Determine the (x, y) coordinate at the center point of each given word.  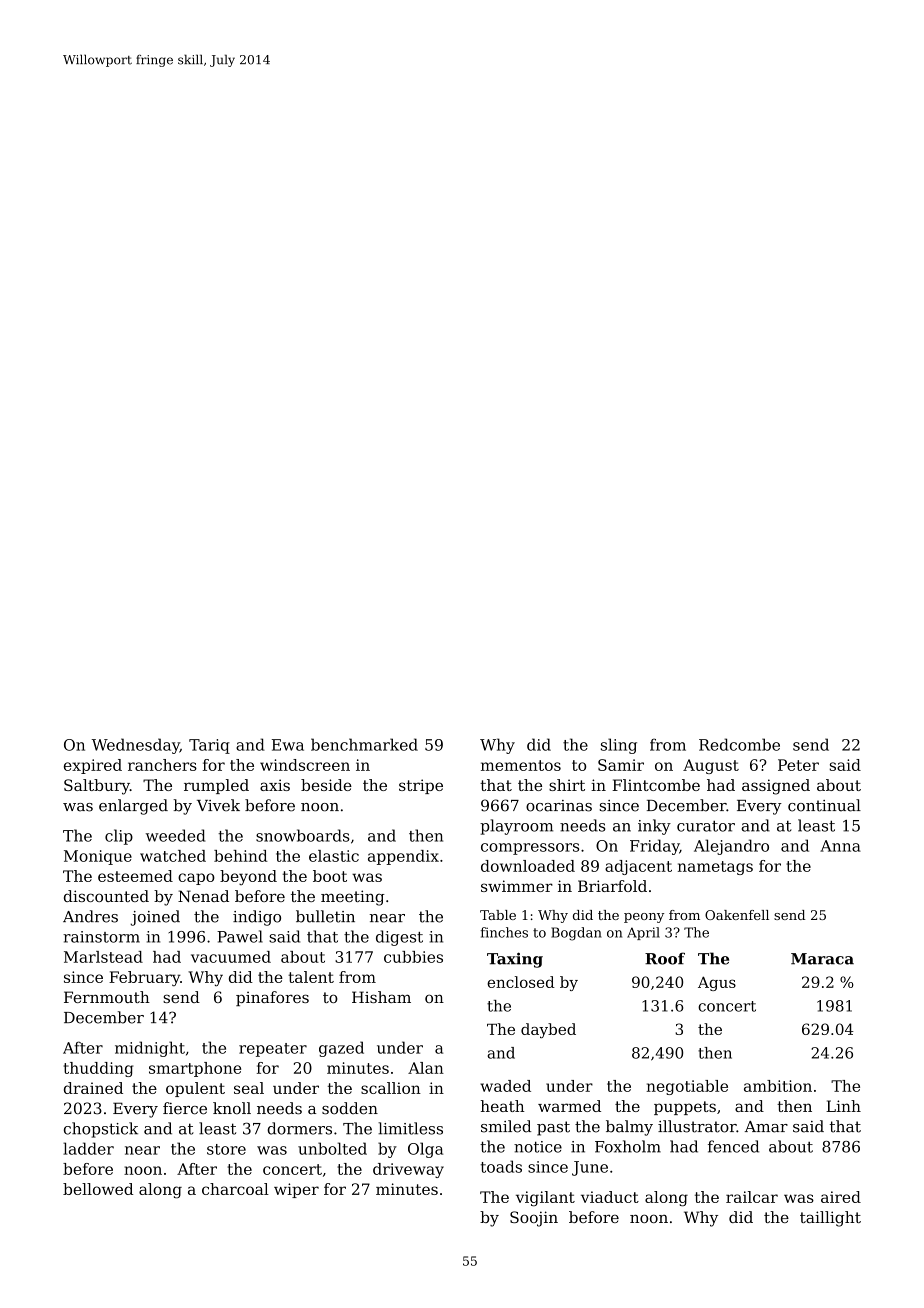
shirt (567, 785)
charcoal (235, 1189)
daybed (548, 1030)
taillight (830, 1219)
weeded (175, 835)
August (711, 766)
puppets (685, 1108)
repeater (273, 1050)
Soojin (534, 1219)
